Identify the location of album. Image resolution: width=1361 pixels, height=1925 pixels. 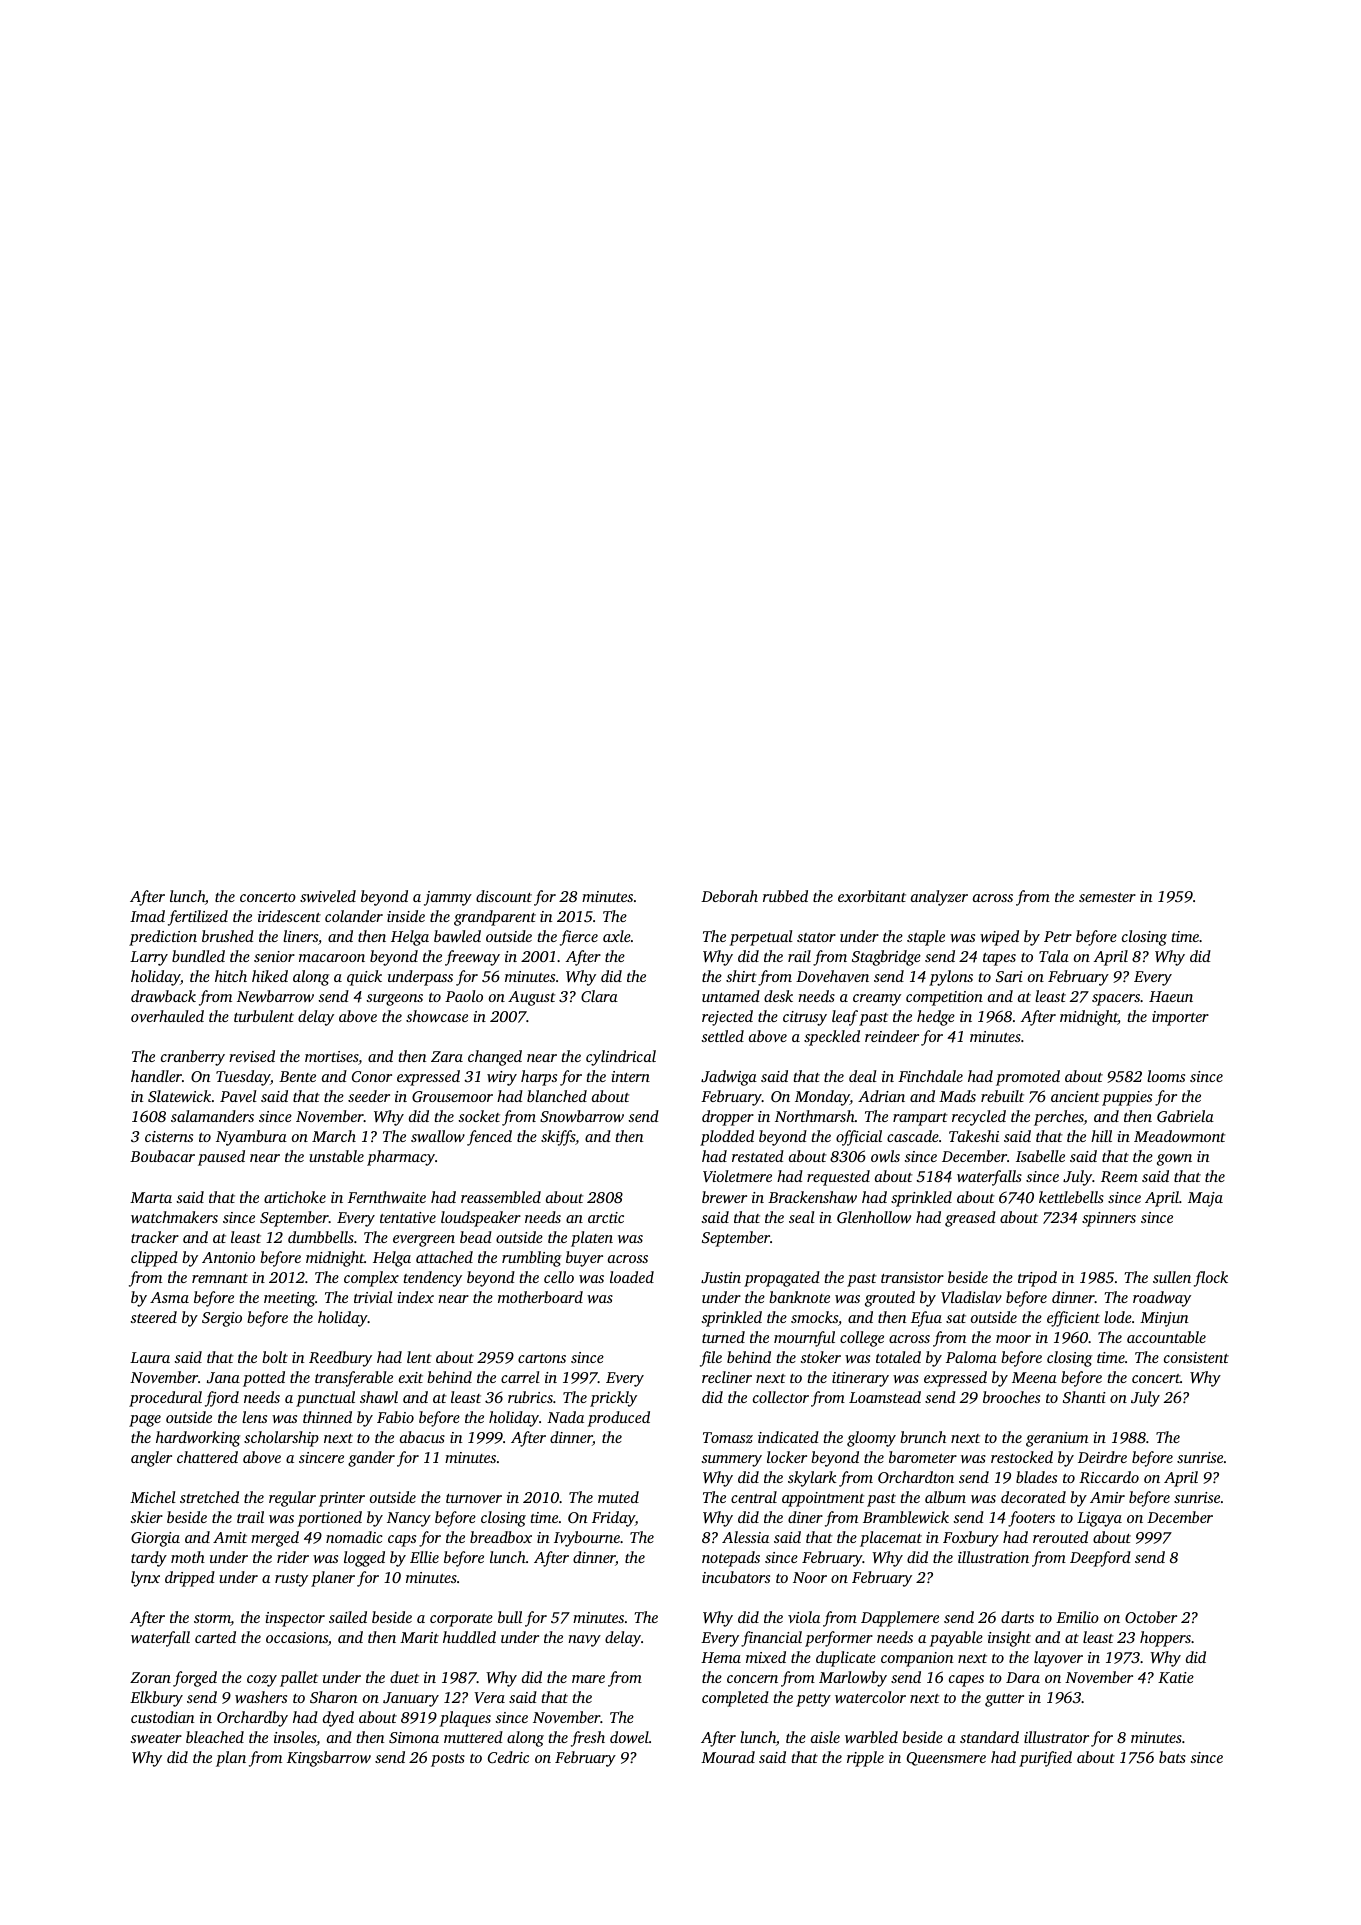
(945, 1497).
